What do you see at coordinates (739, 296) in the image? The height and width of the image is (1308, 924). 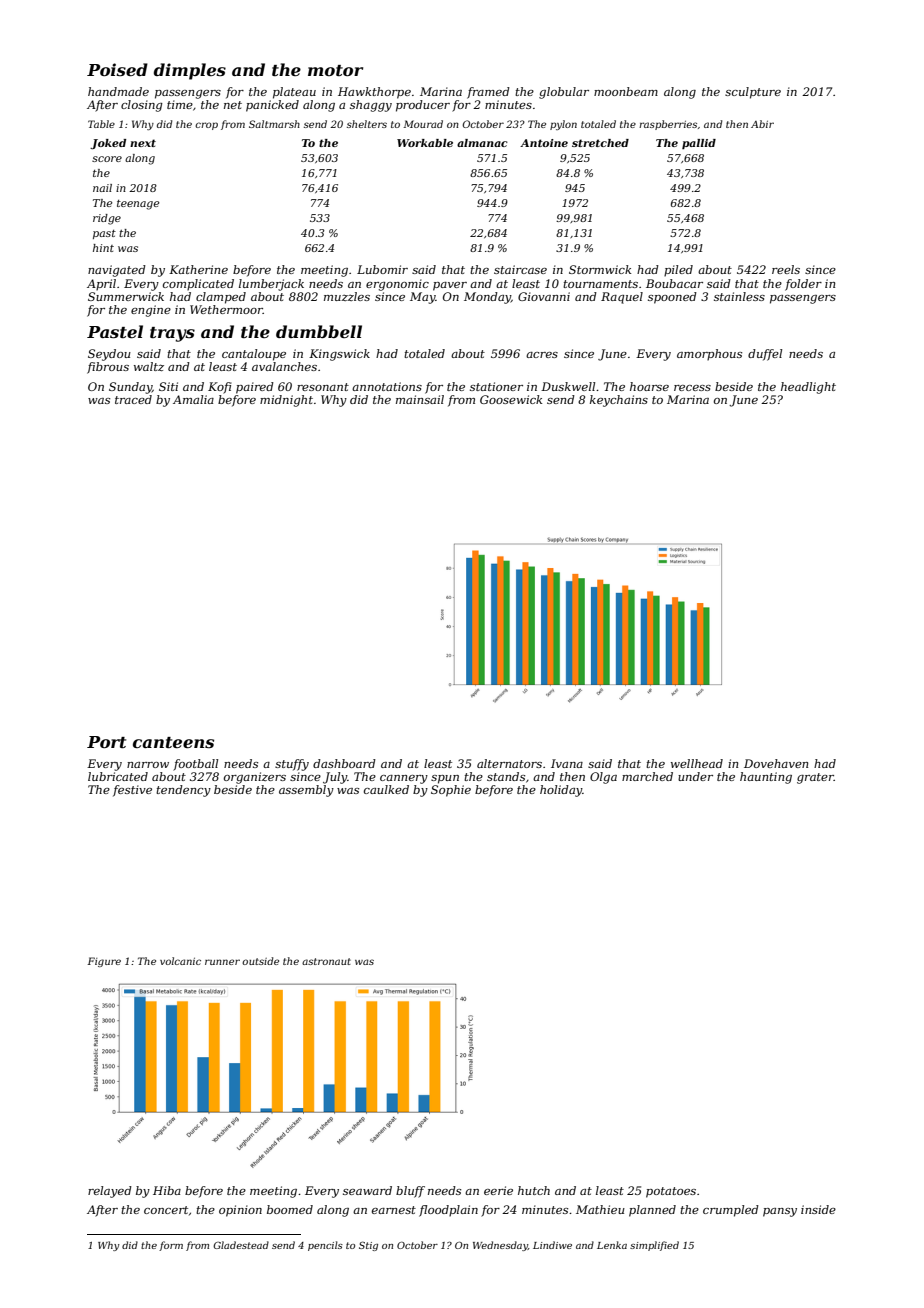 I see `stainless` at bounding box center [739, 296].
